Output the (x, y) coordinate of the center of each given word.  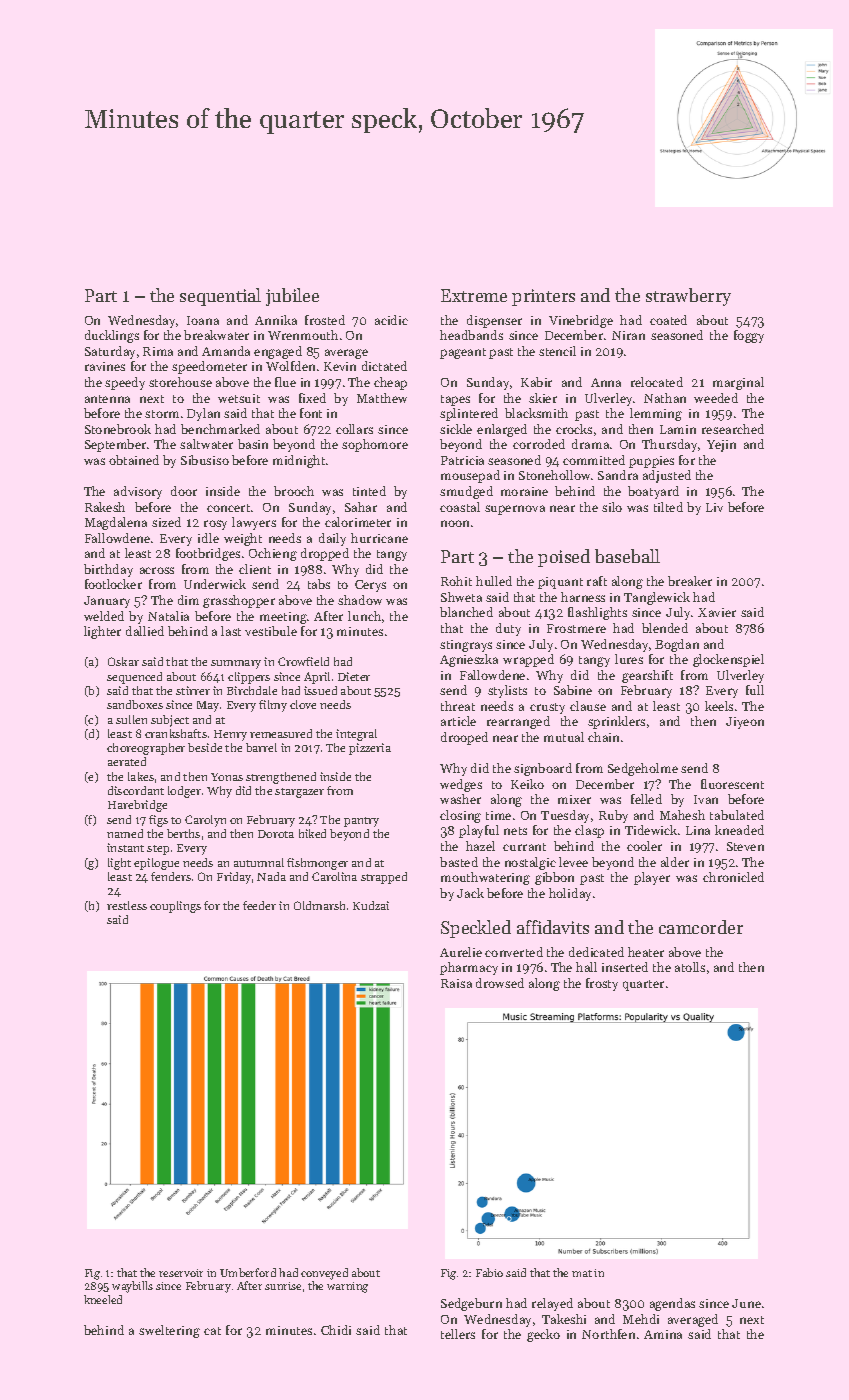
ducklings (112, 336)
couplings (175, 907)
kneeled (103, 1299)
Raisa (456, 983)
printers (543, 297)
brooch (294, 491)
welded (104, 616)
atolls (690, 967)
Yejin (721, 446)
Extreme (474, 295)
